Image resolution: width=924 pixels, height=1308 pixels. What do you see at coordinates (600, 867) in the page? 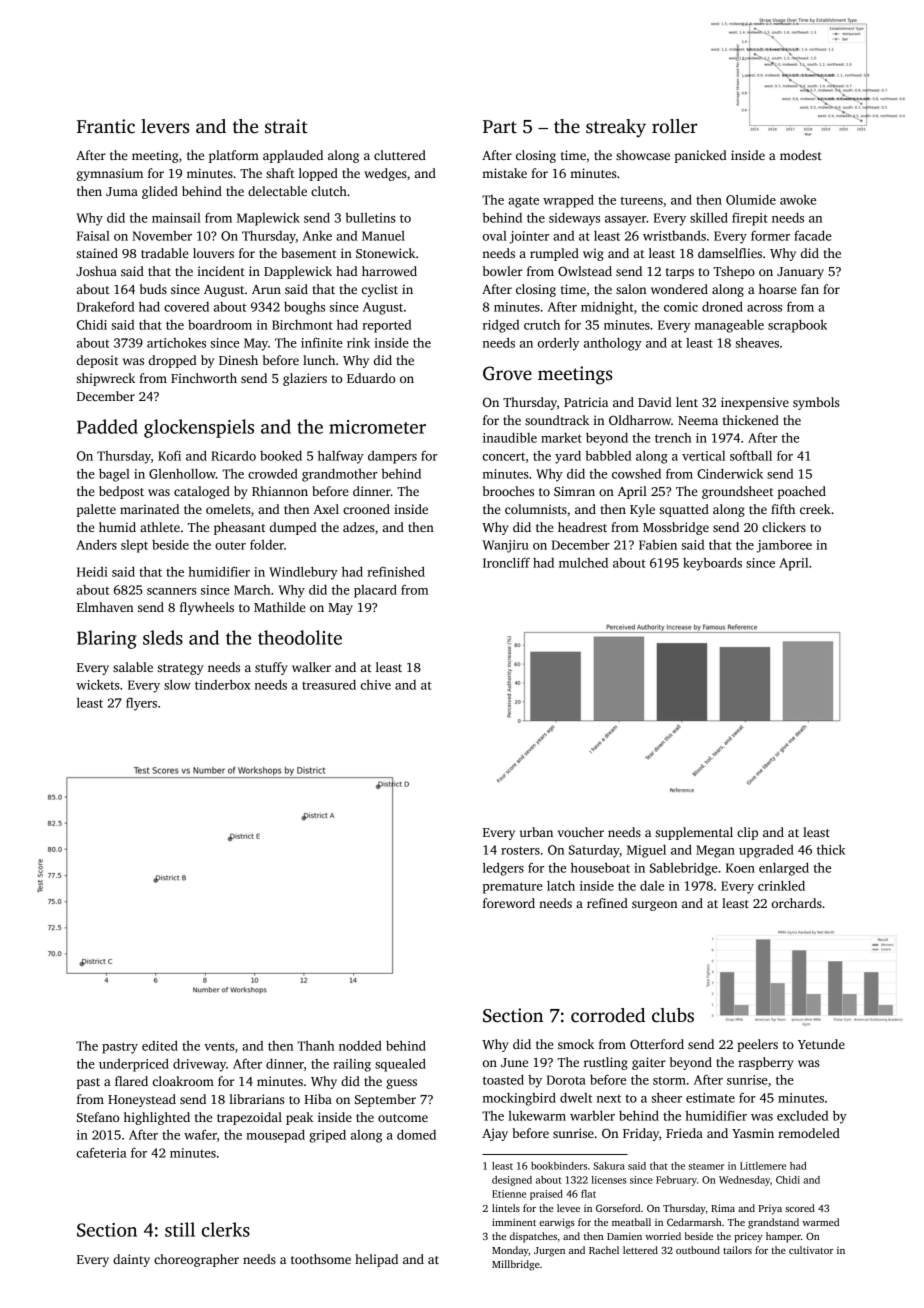
I see `houseboat` at bounding box center [600, 867].
